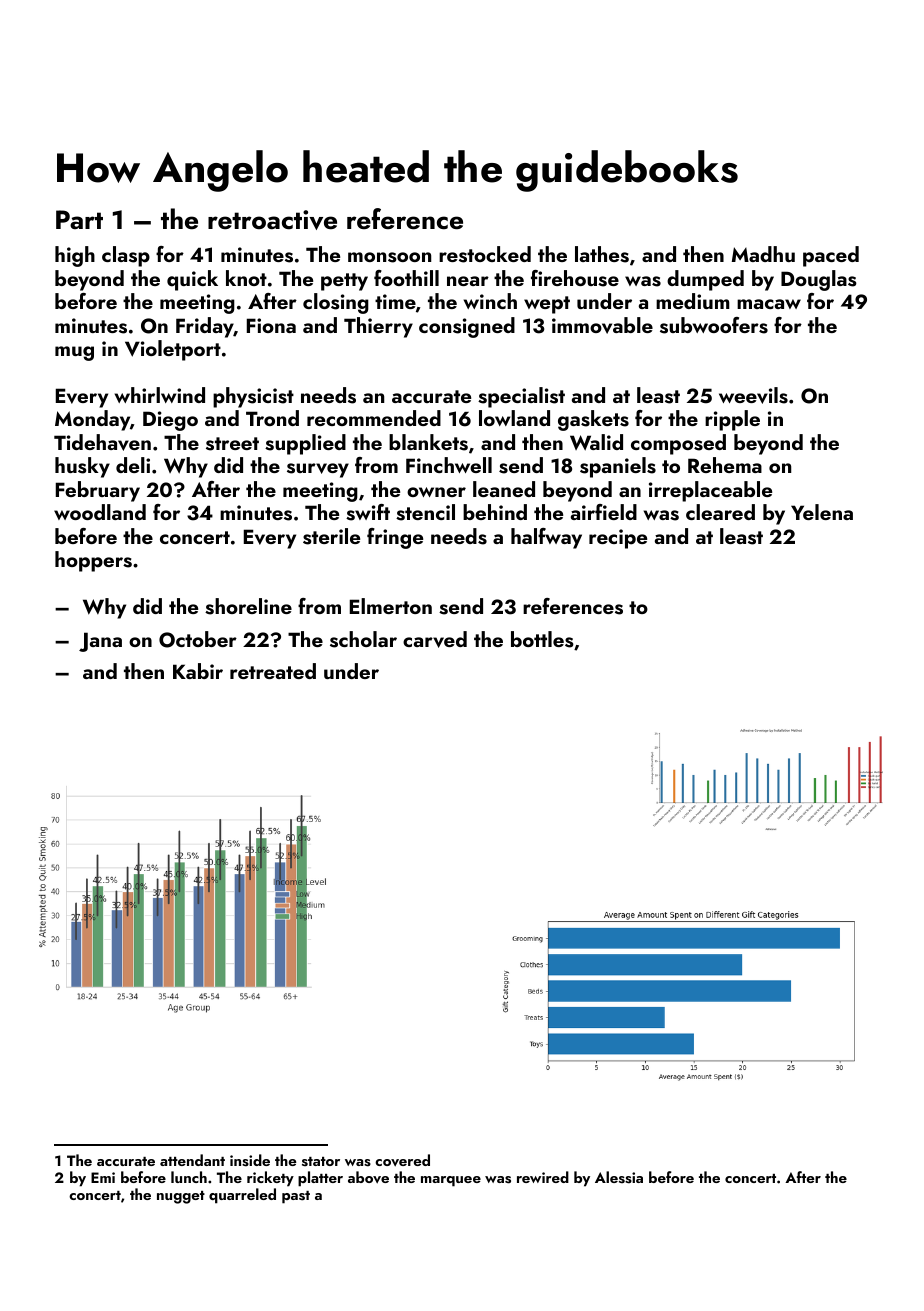  Describe the element at coordinates (542, 639) in the page. I see `bottles` at that location.
